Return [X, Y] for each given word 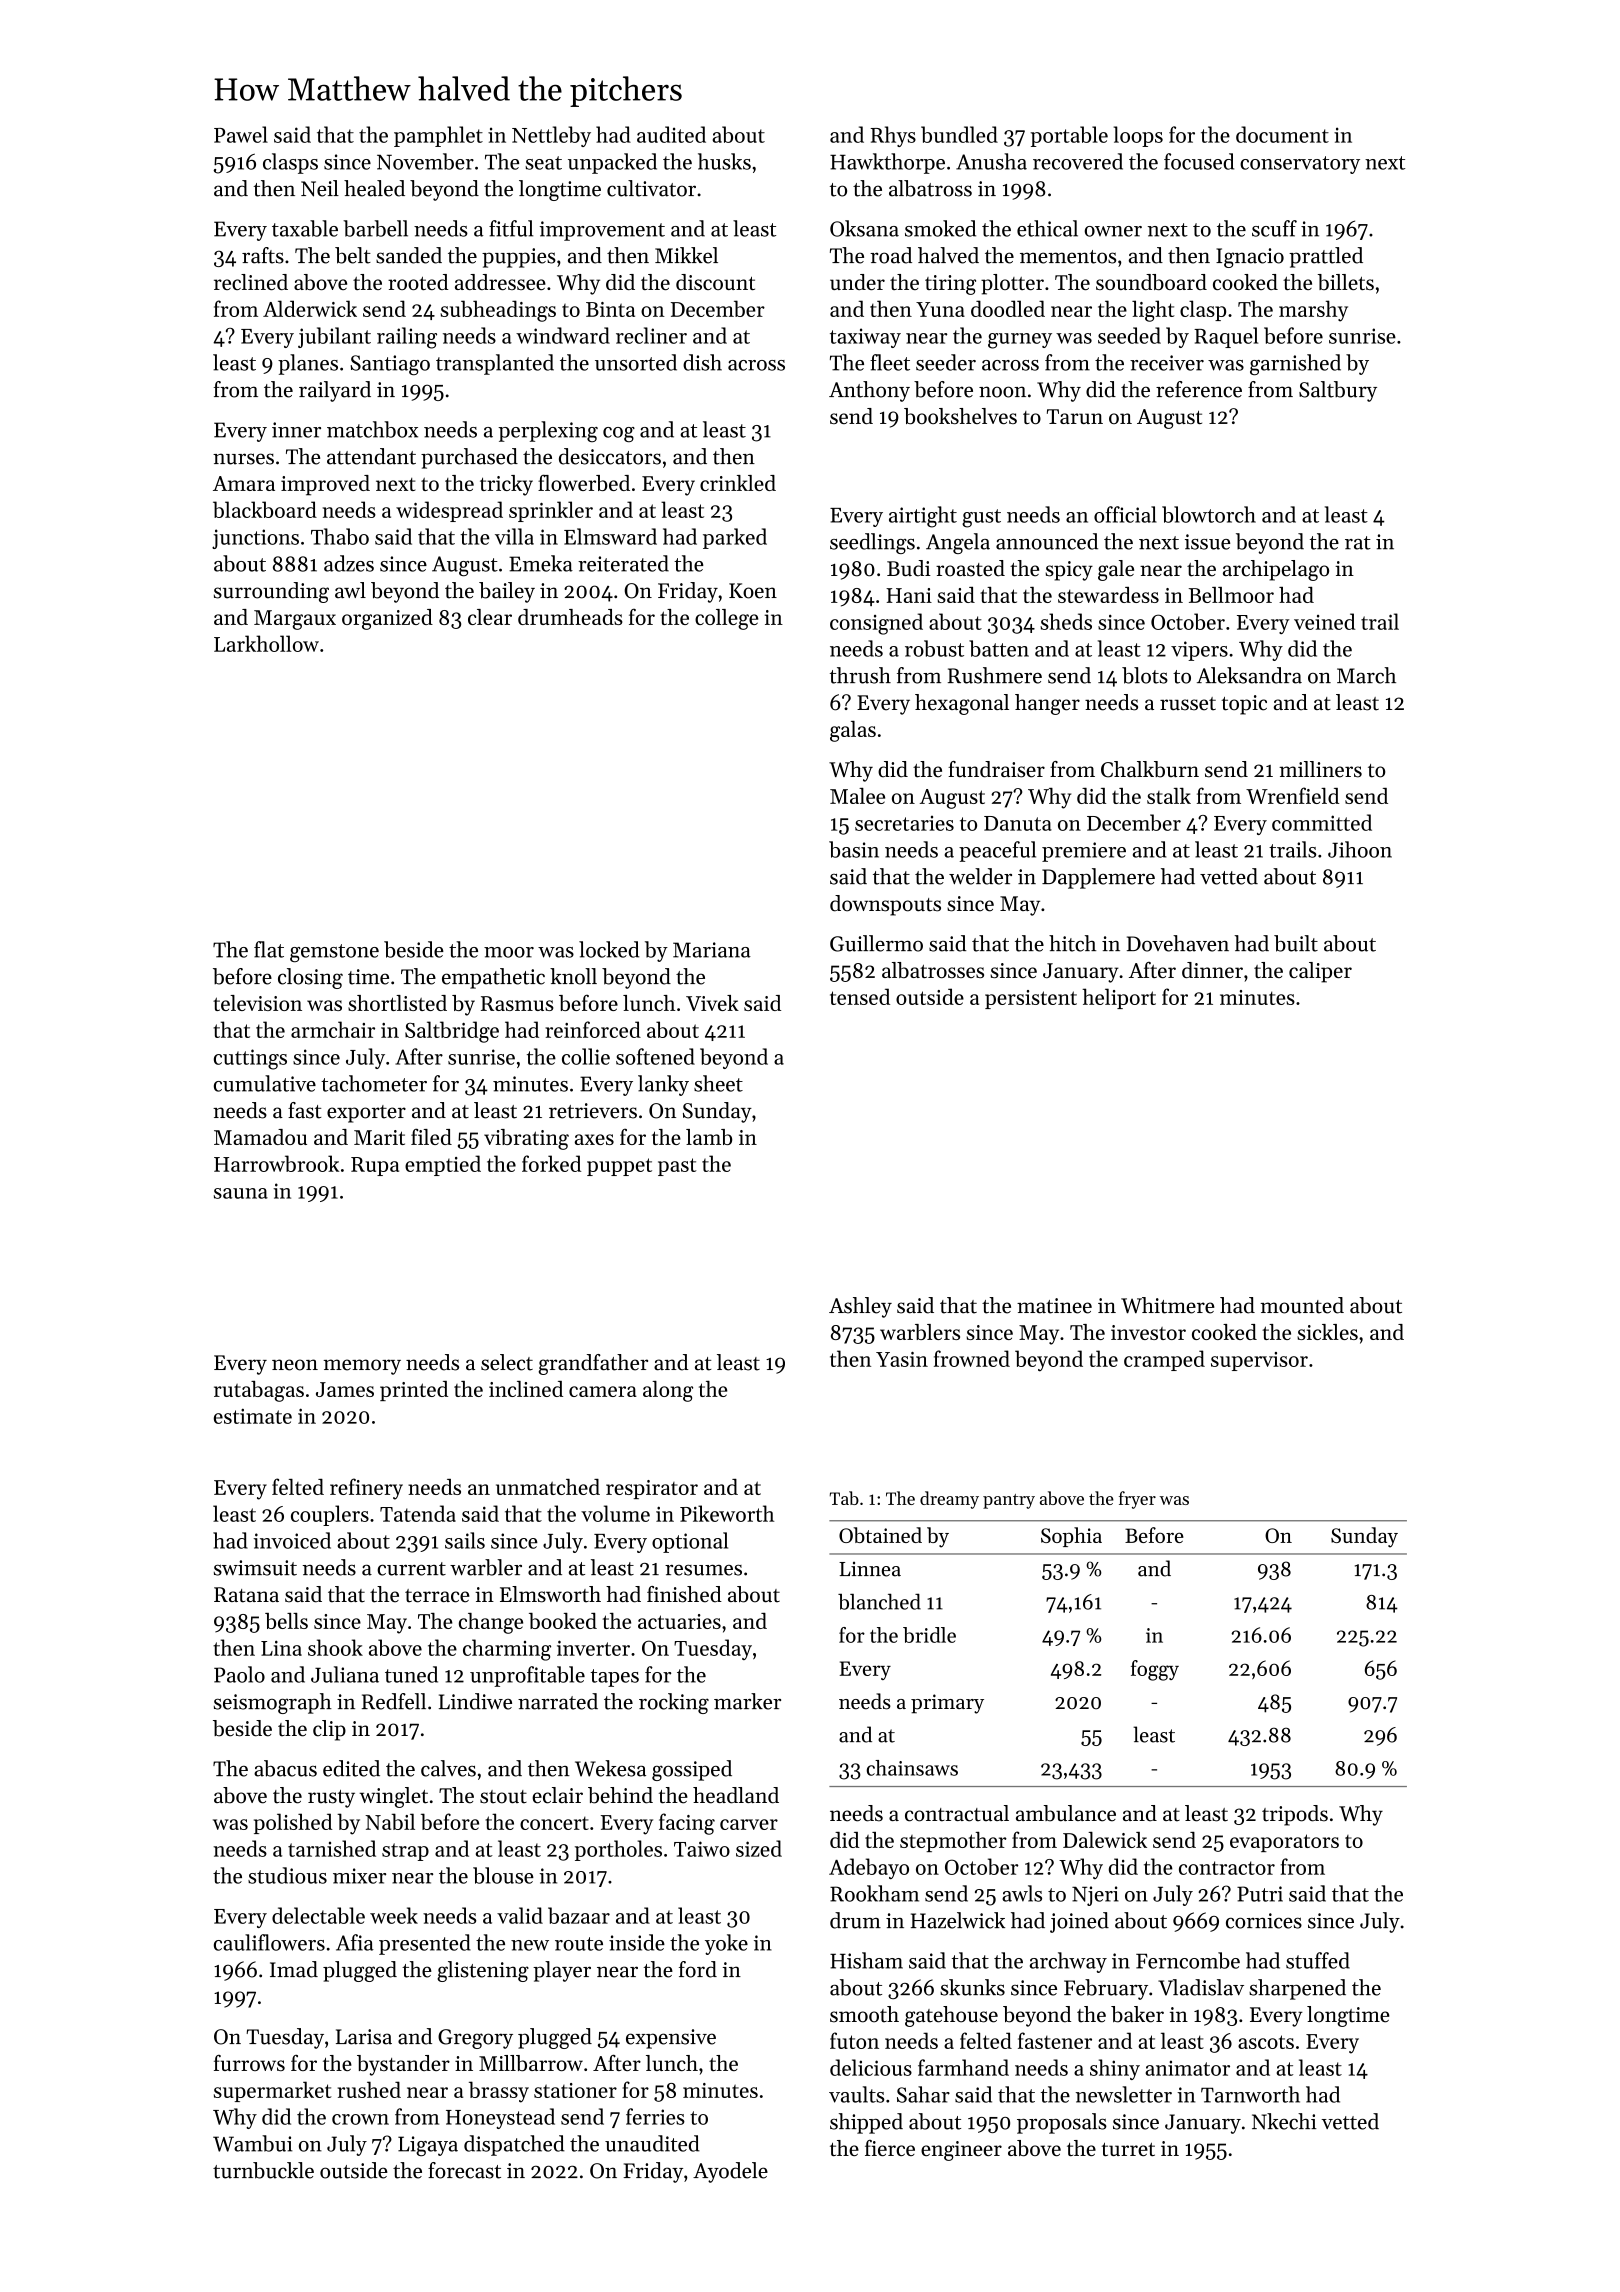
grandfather [593, 1364]
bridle [929, 1635]
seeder [946, 362]
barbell [375, 228]
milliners [1320, 769]
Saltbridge [452, 1032]
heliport [1119, 998]
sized [759, 1848]
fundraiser [996, 769]
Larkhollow [266, 643]
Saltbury [1338, 391]
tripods [1295, 1815]
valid [520, 1915]
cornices [1264, 1921]
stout [503, 1797]
